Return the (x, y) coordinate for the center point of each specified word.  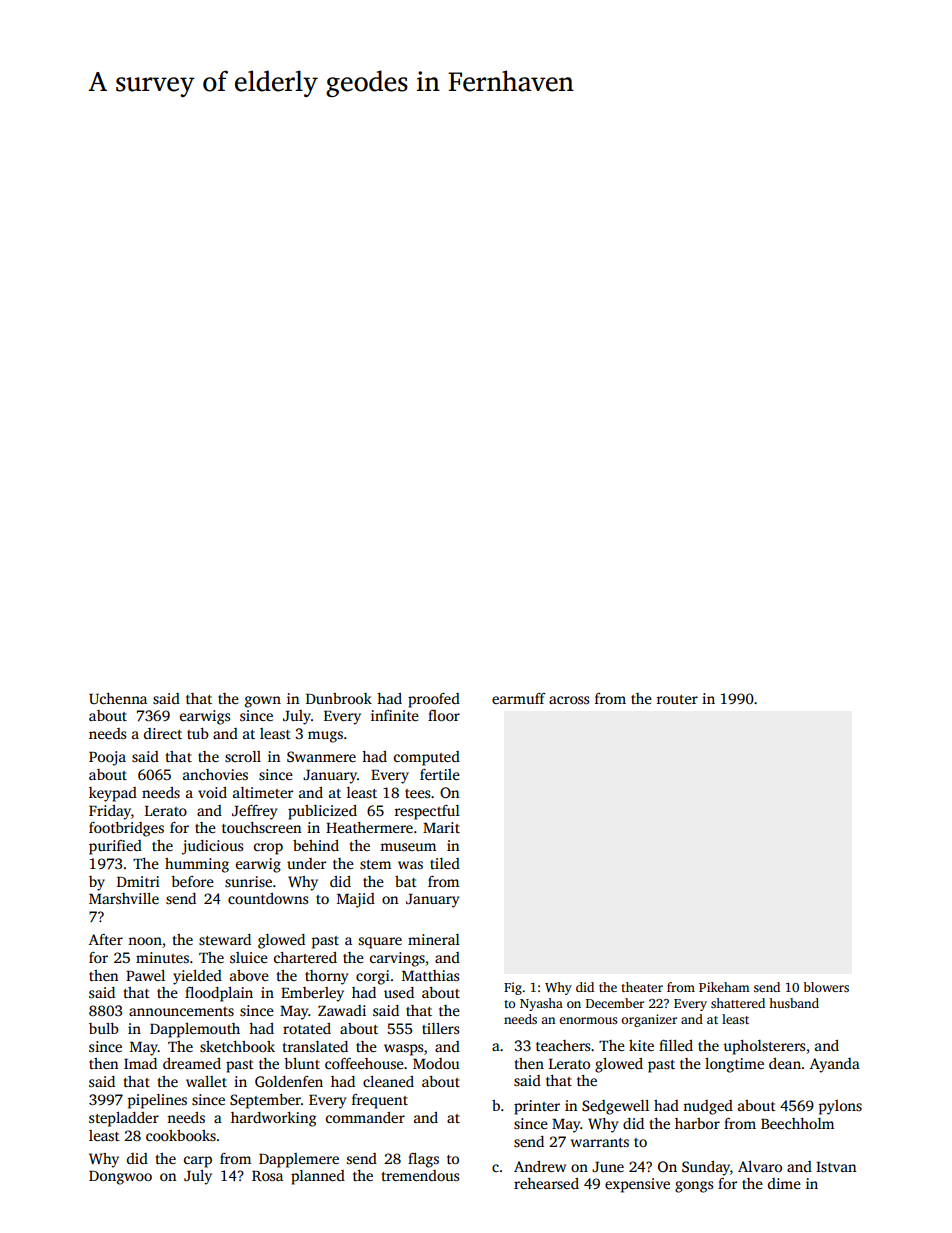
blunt (302, 1063)
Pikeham (724, 987)
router (677, 699)
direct (163, 733)
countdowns (268, 898)
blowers (826, 987)
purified (115, 847)
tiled (445, 863)
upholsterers (764, 1047)
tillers (440, 1028)
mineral (434, 939)
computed (427, 758)
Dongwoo (120, 1178)
